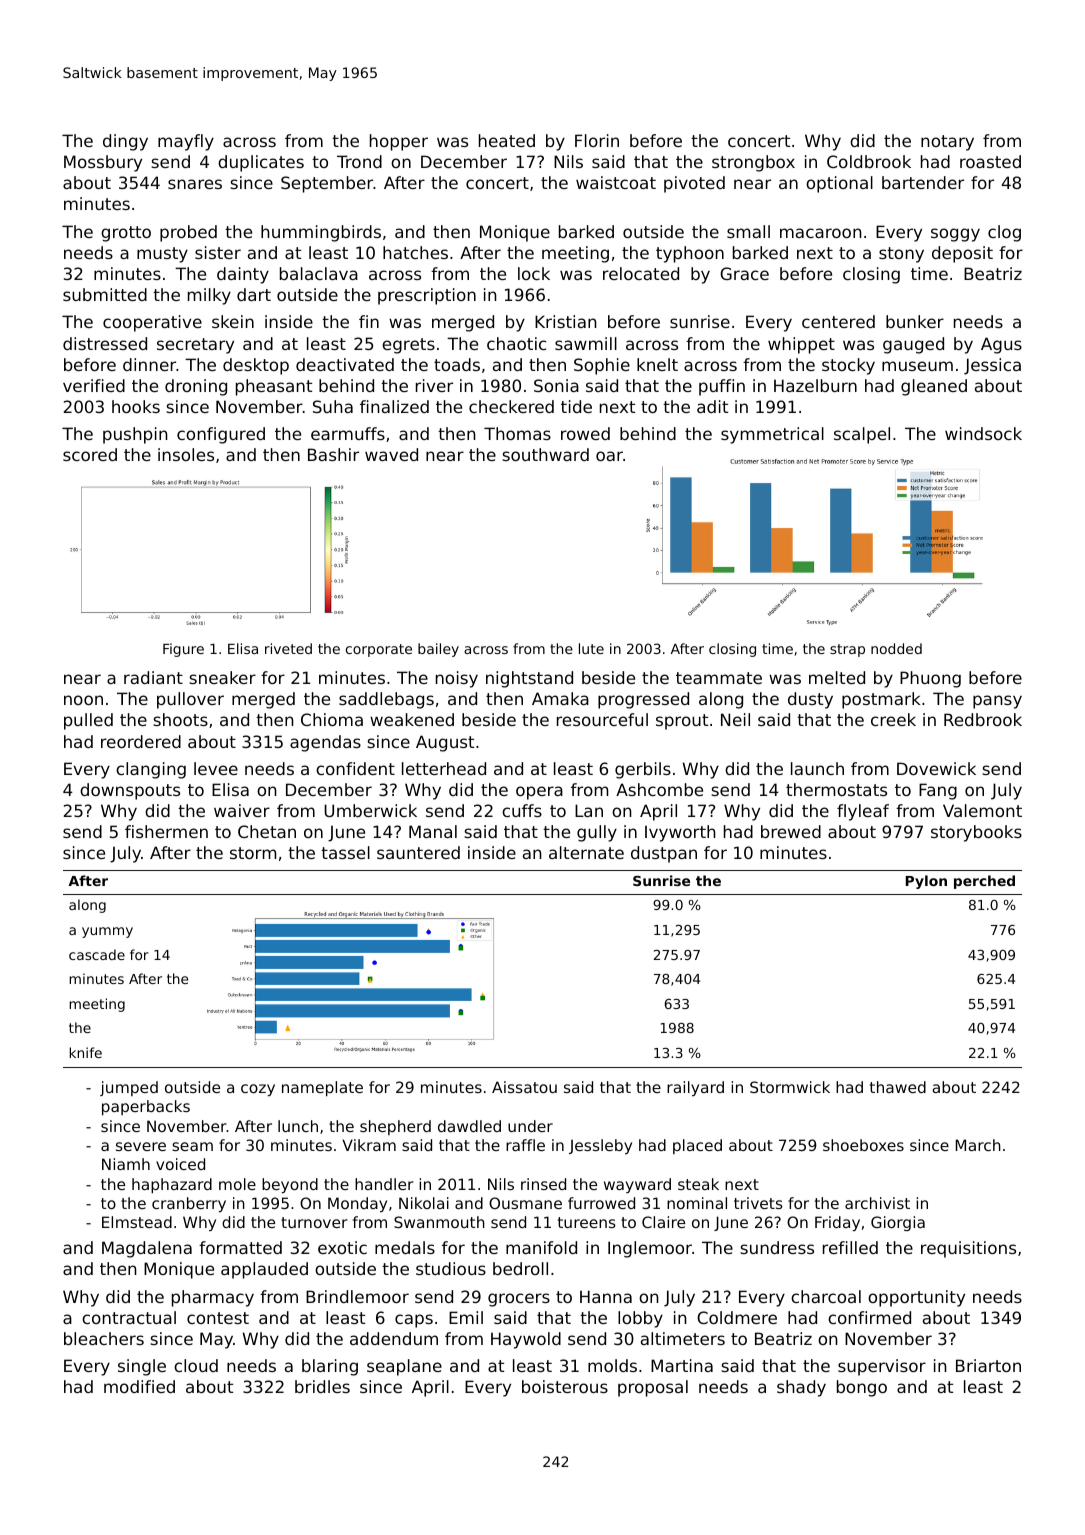  What do you see at coordinates (139, 1386) in the image?
I see `modified` at bounding box center [139, 1386].
